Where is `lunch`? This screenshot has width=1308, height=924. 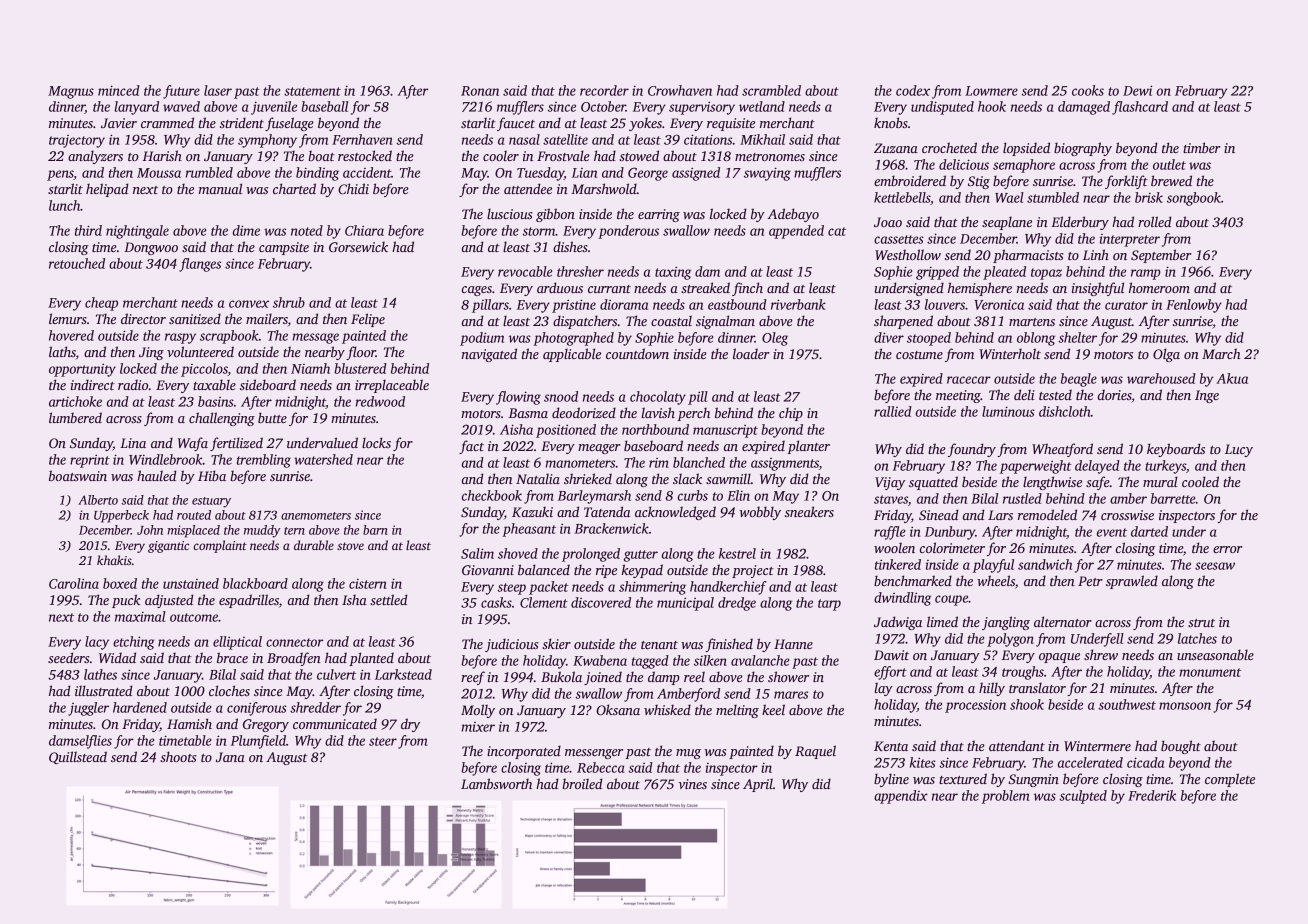 lunch is located at coordinates (65, 205).
